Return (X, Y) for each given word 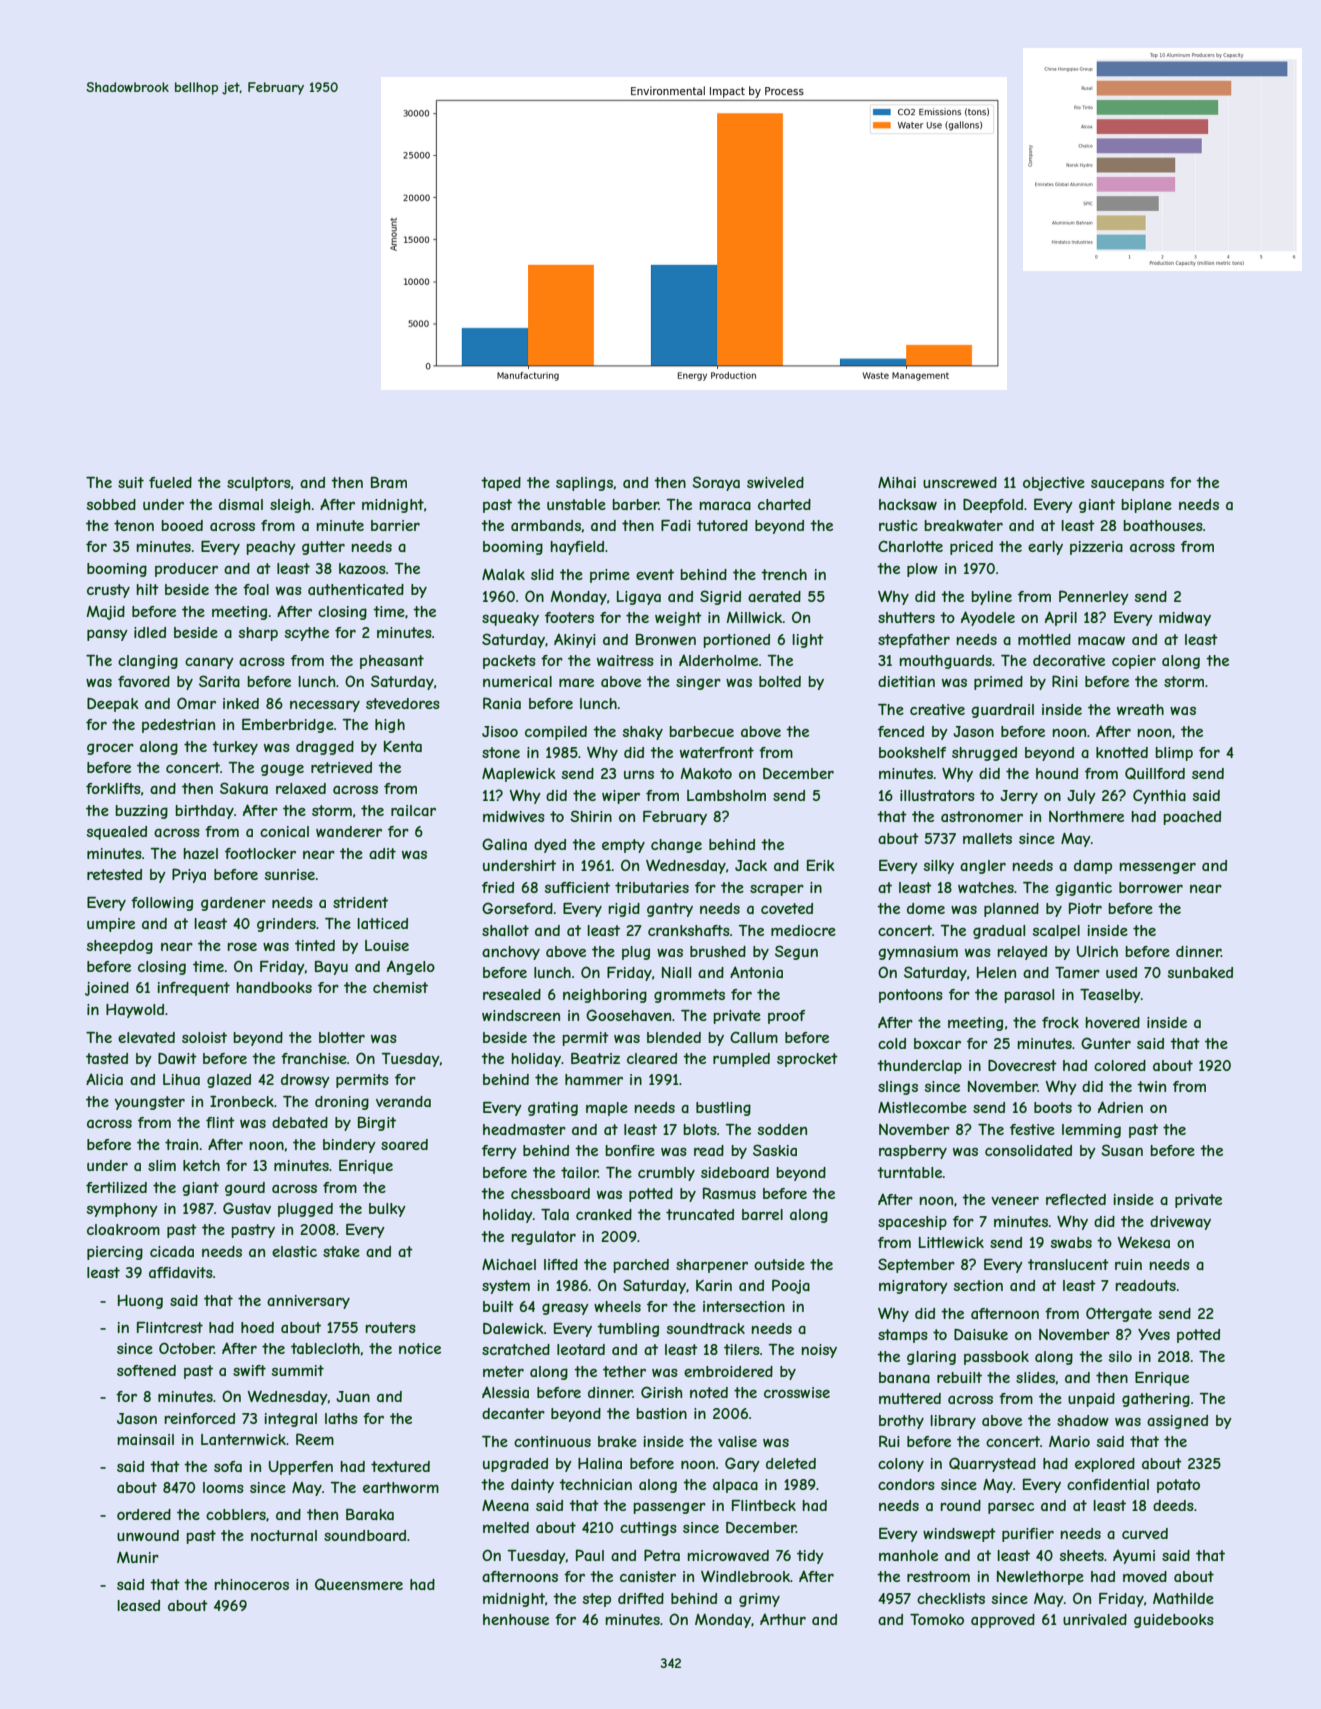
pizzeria (1096, 548)
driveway (1180, 1223)
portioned (736, 641)
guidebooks (1174, 1621)
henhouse (516, 1619)
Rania (502, 703)
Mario (1069, 1441)
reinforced (199, 1418)
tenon (134, 525)
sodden (782, 1129)
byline (991, 598)
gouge (282, 770)
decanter (513, 1413)
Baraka (370, 1514)
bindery (349, 1146)
